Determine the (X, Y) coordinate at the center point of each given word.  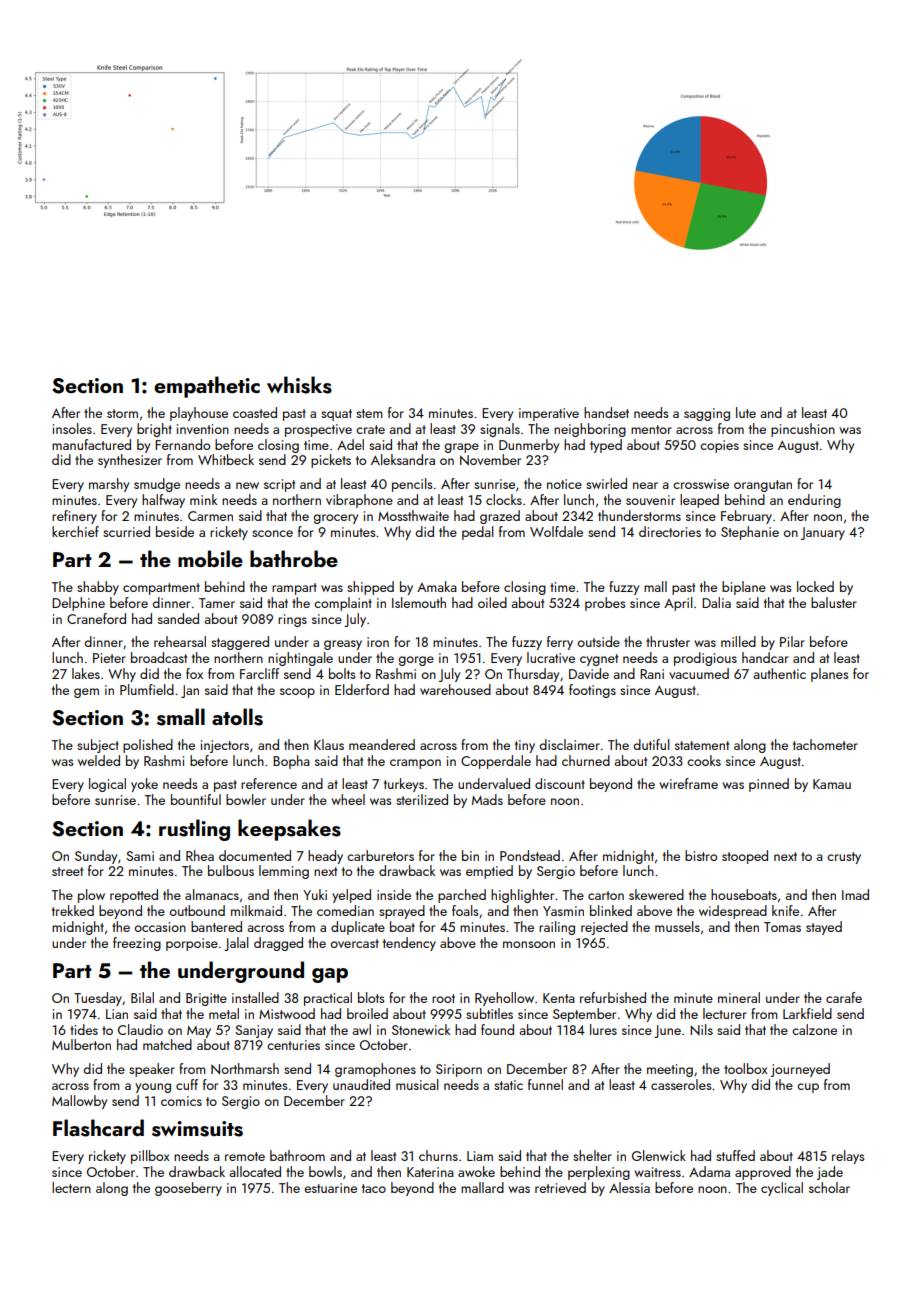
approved (763, 1173)
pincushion (803, 430)
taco (374, 1188)
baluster (834, 602)
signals (500, 430)
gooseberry (188, 1189)
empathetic (207, 387)
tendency (409, 944)
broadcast (159, 657)
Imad (855, 894)
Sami (140, 856)
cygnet (599, 660)
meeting (670, 1070)
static (508, 1085)
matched (167, 1044)
